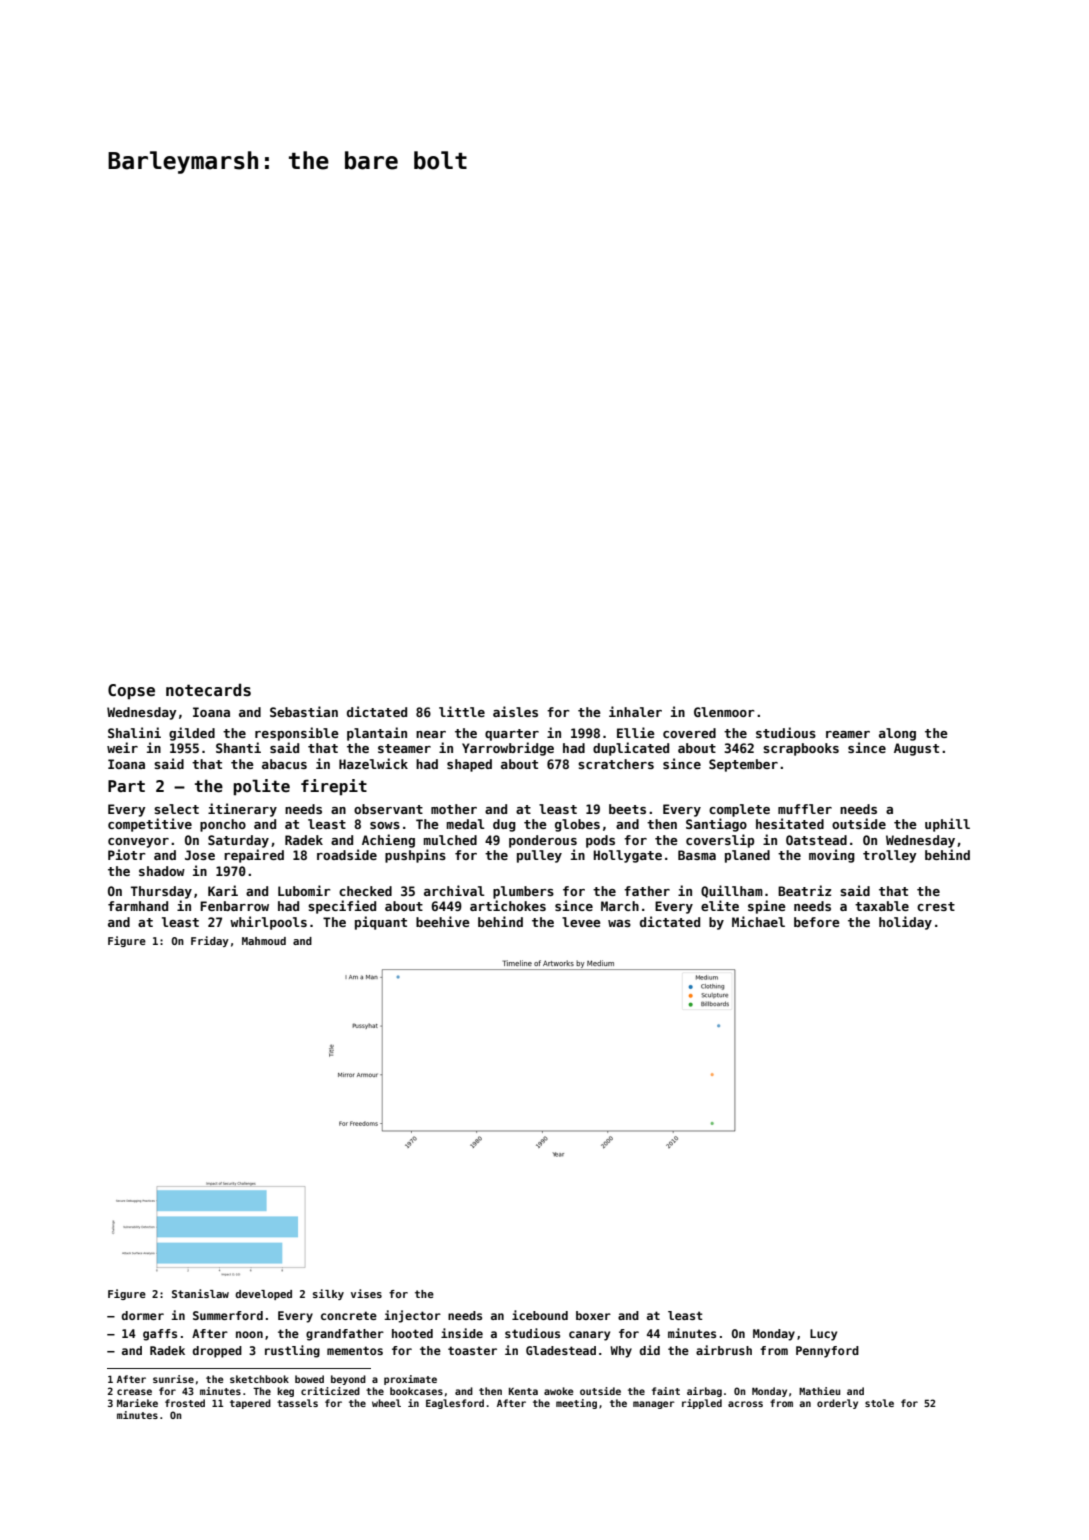  What do you see at coordinates (377, 734) in the screenshot?
I see `plantain` at bounding box center [377, 734].
